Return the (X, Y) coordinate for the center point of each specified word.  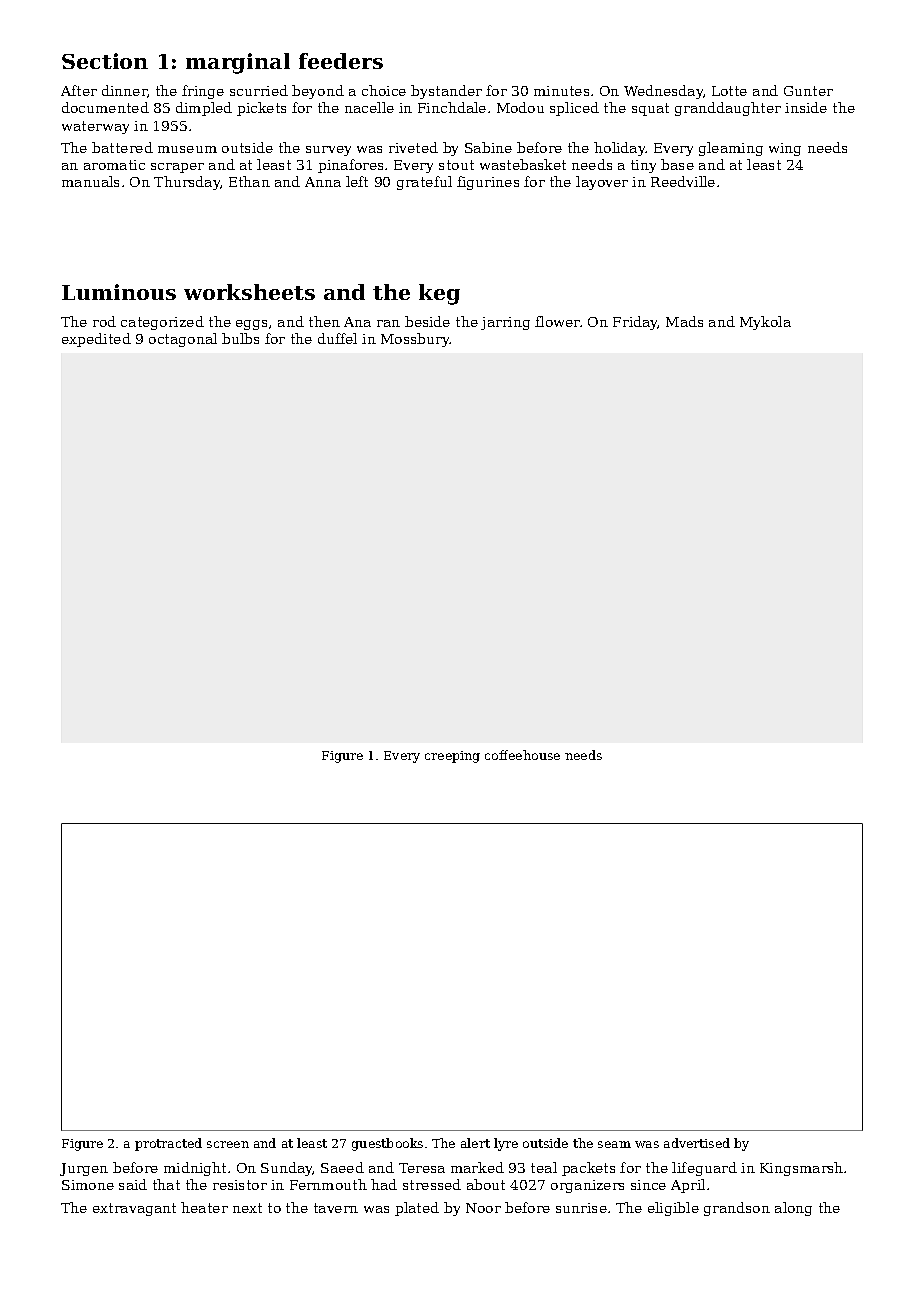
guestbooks (387, 1144)
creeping (452, 757)
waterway (95, 127)
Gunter (808, 91)
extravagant (134, 1209)
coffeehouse (522, 755)
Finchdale (452, 107)
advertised (697, 1143)
